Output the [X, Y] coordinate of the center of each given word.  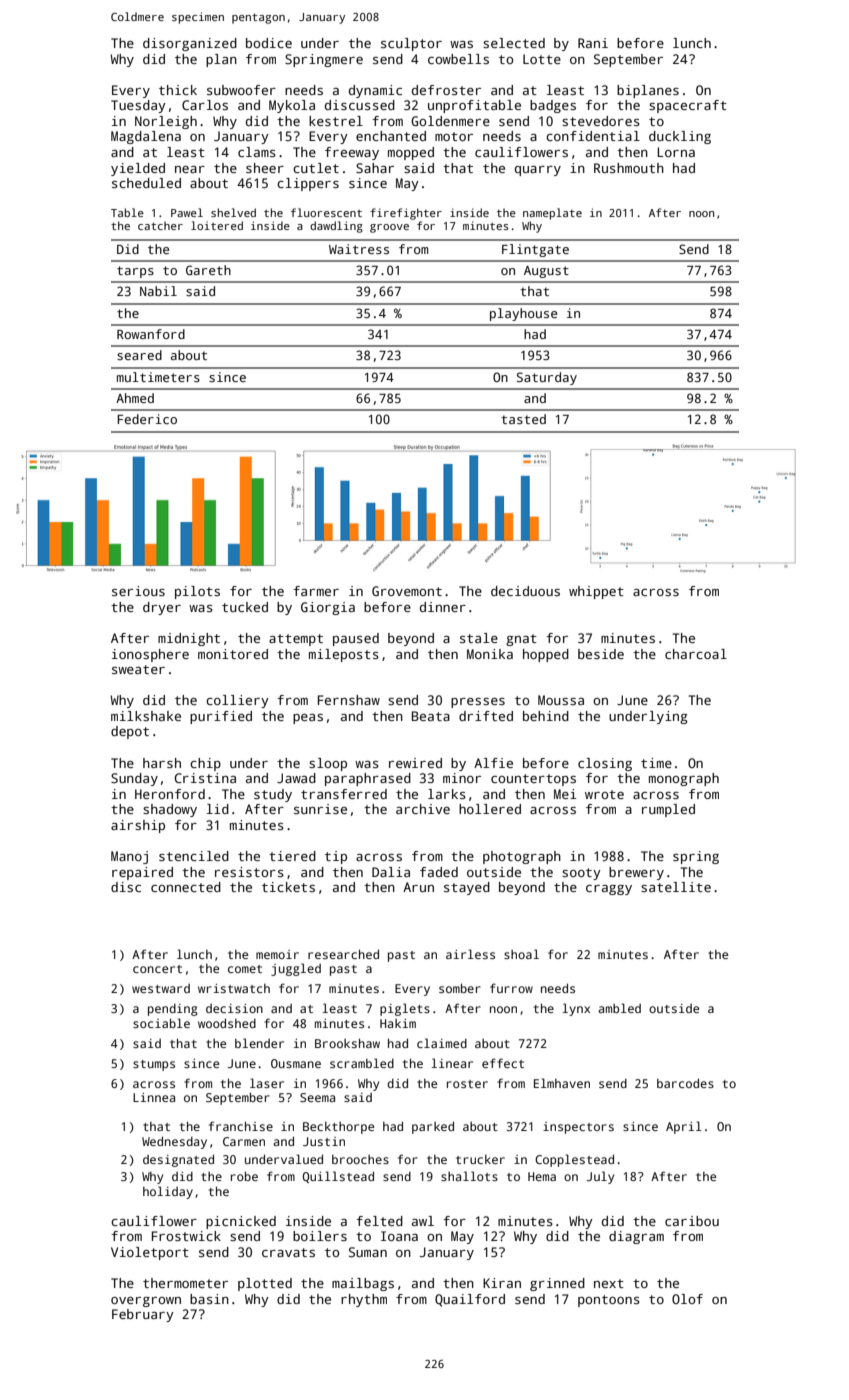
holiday [168, 1192]
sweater [138, 669]
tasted [523, 419]
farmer [316, 591]
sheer [265, 168]
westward [161, 988]
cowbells [458, 59]
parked [433, 1127]
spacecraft [688, 106]
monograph [684, 779]
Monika [490, 654]
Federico [147, 419]
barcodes [685, 1083]
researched [343, 954]
